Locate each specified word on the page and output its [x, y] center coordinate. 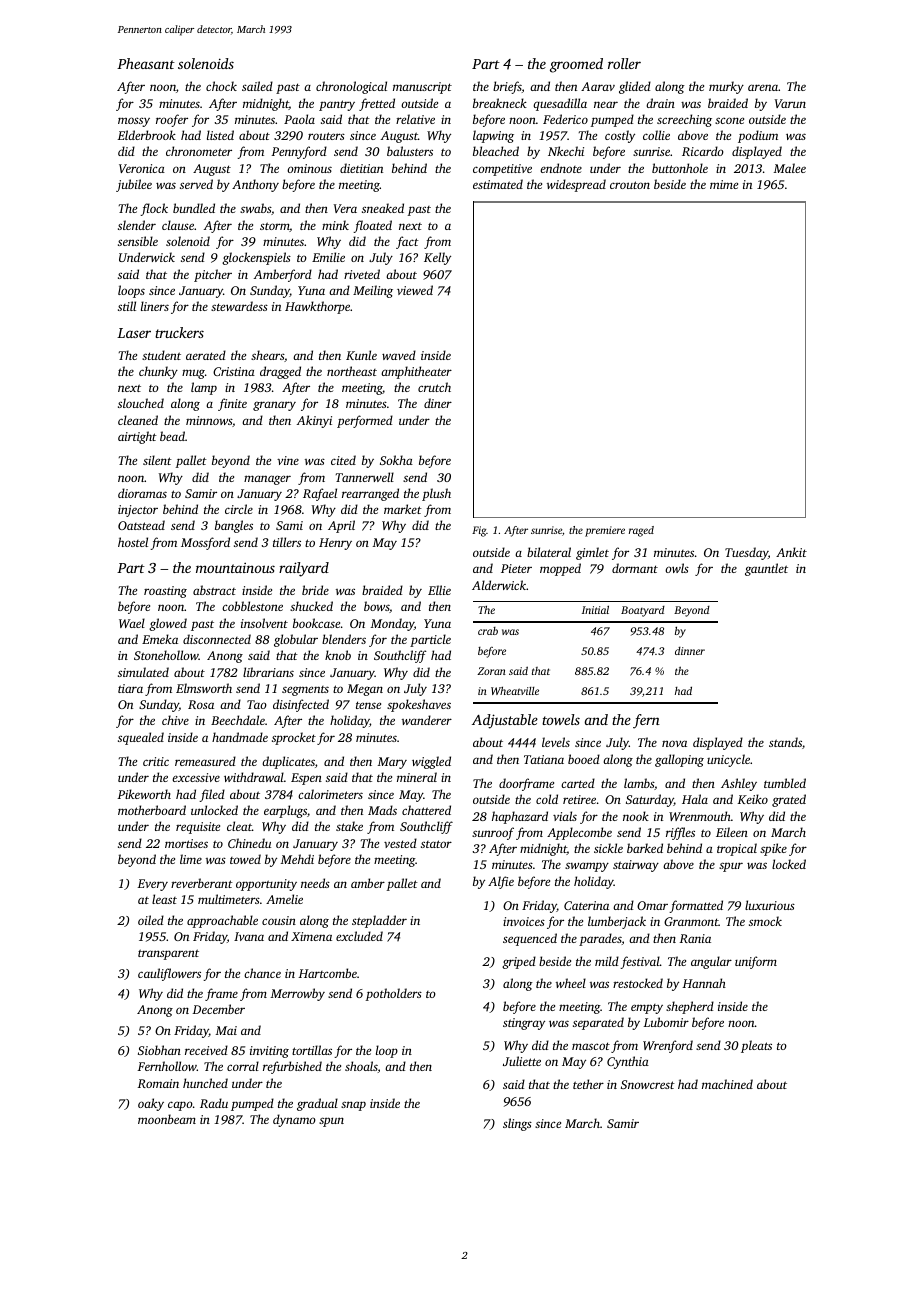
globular [296, 640]
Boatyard [643, 611]
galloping [679, 760]
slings [517, 1124]
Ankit [791, 552]
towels [561, 719]
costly [620, 136]
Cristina [234, 371]
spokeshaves [419, 705]
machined [727, 1084]
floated [372, 226]
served [196, 184]
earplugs [285, 811]
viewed [415, 290]
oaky [151, 1104]
